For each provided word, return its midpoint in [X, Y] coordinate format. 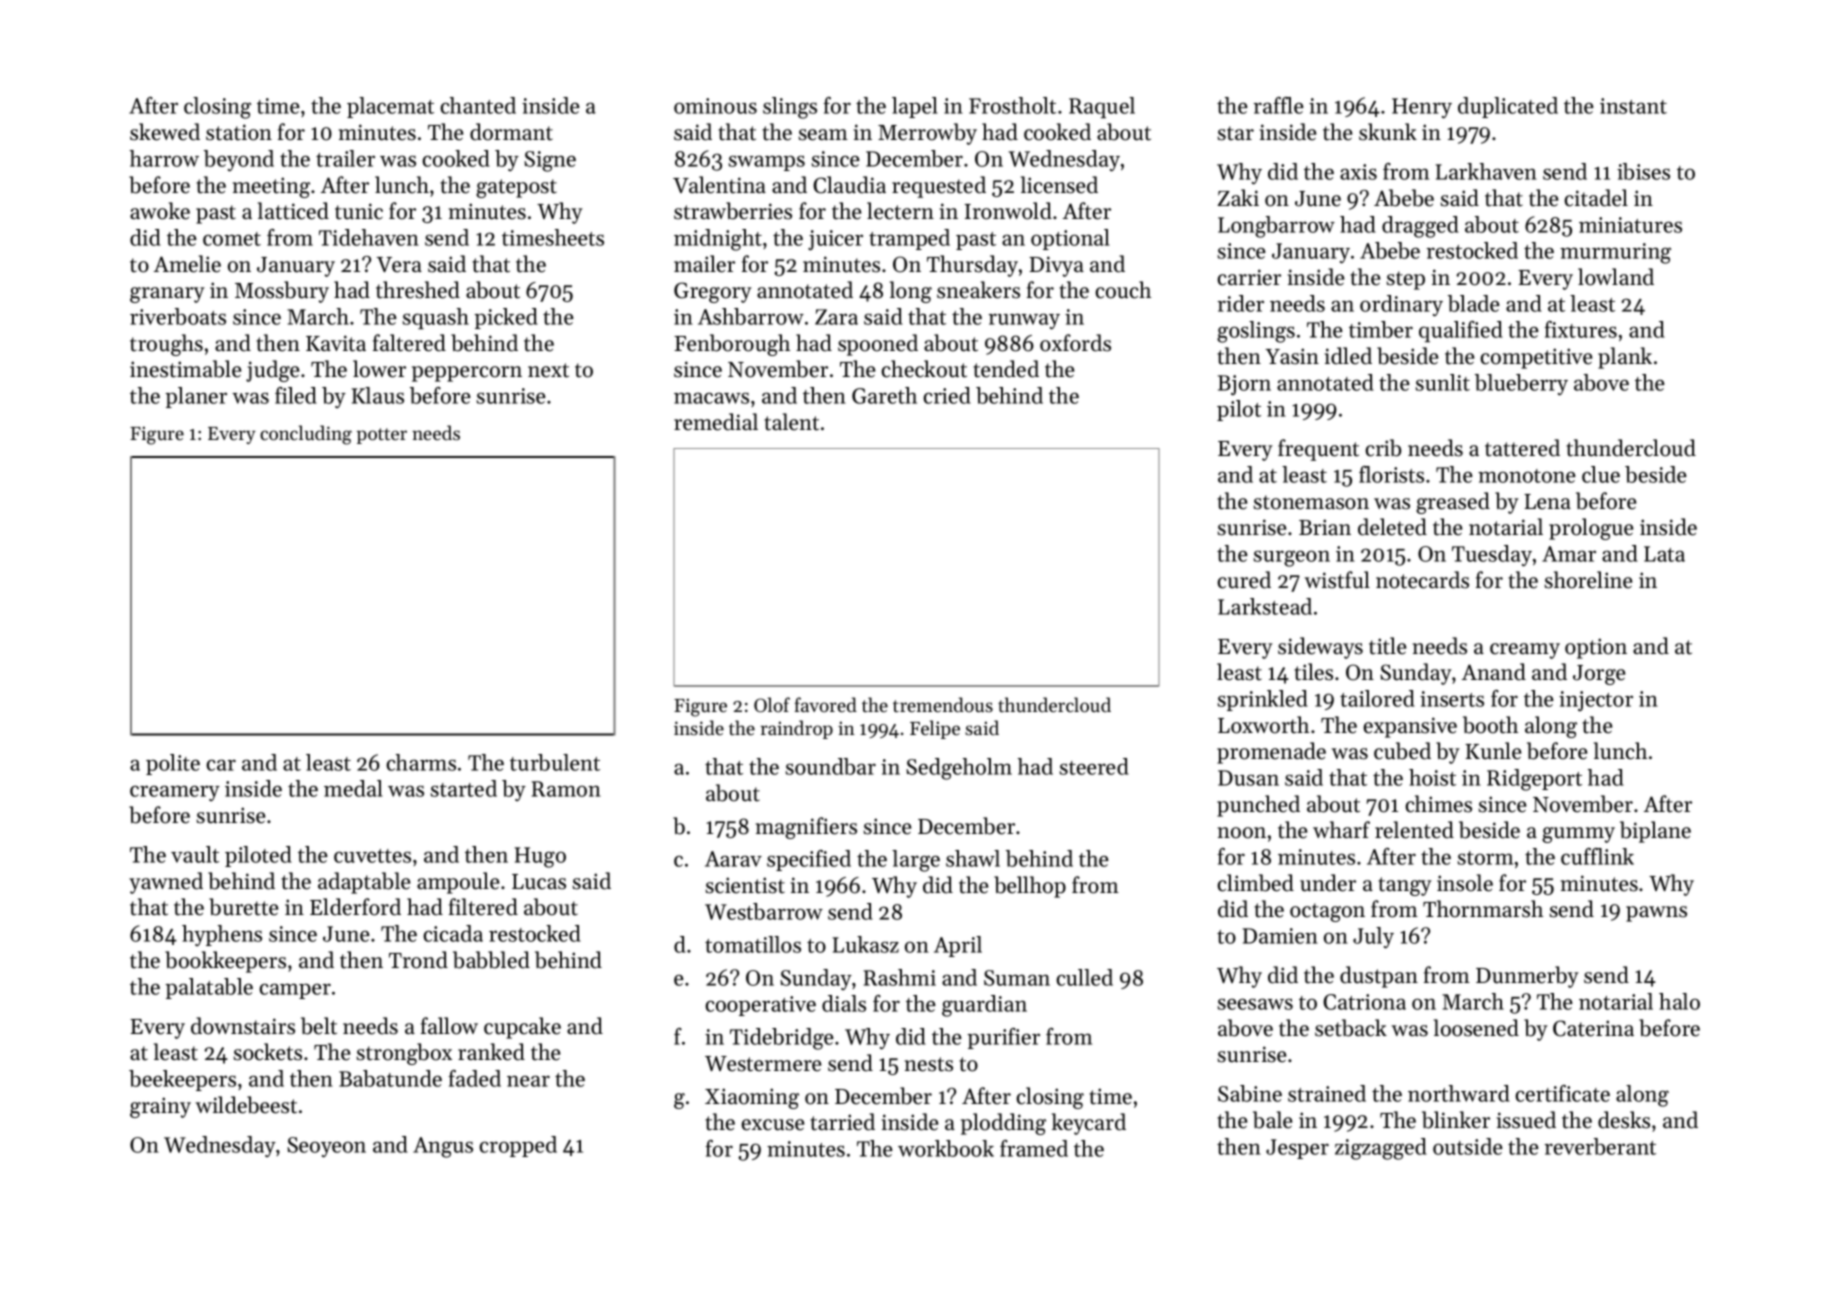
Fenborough [732, 345]
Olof [772, 705]
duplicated [1508, 107]
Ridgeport [1534, 780]
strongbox [404, 1054]
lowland [1616, 277]
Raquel [1102, 107]
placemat [390, 107]
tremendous [943, 705]
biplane [1655, 832]
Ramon [566, 789]
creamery [175, 793]
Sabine [1250, 1093]
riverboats [178, 316]
